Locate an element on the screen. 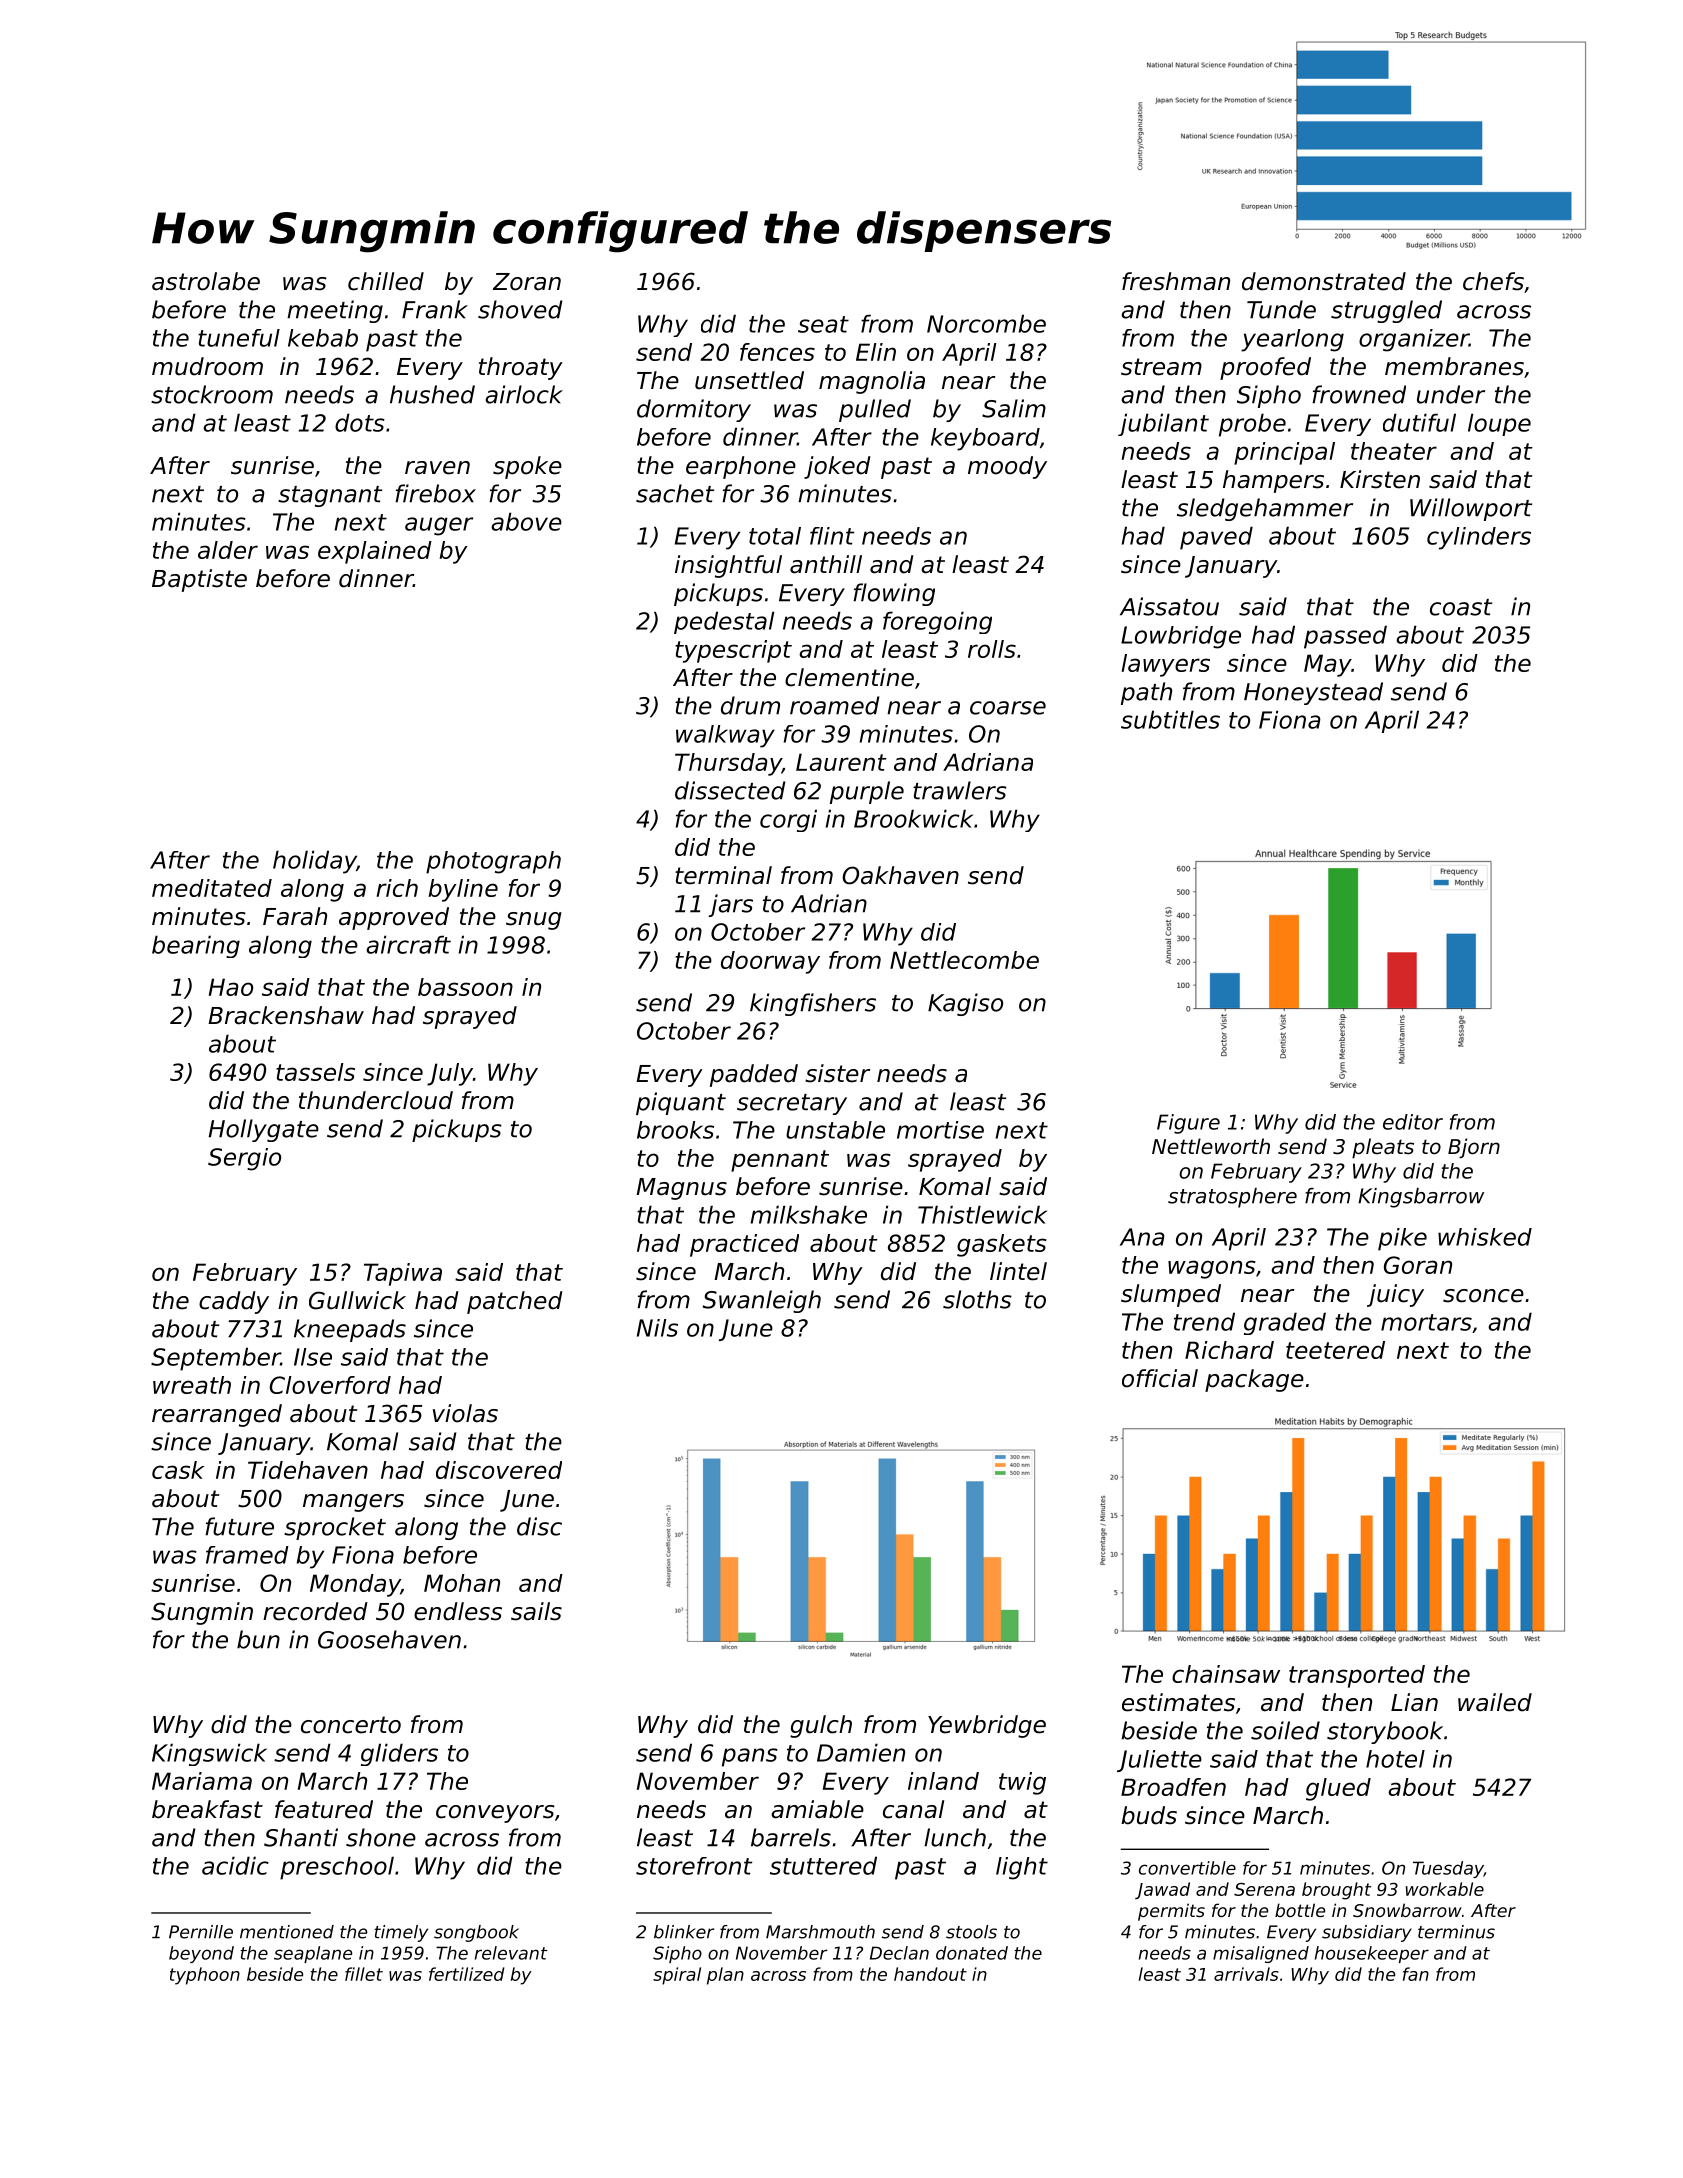  wailed is located at coordinates (1495, 1702).
